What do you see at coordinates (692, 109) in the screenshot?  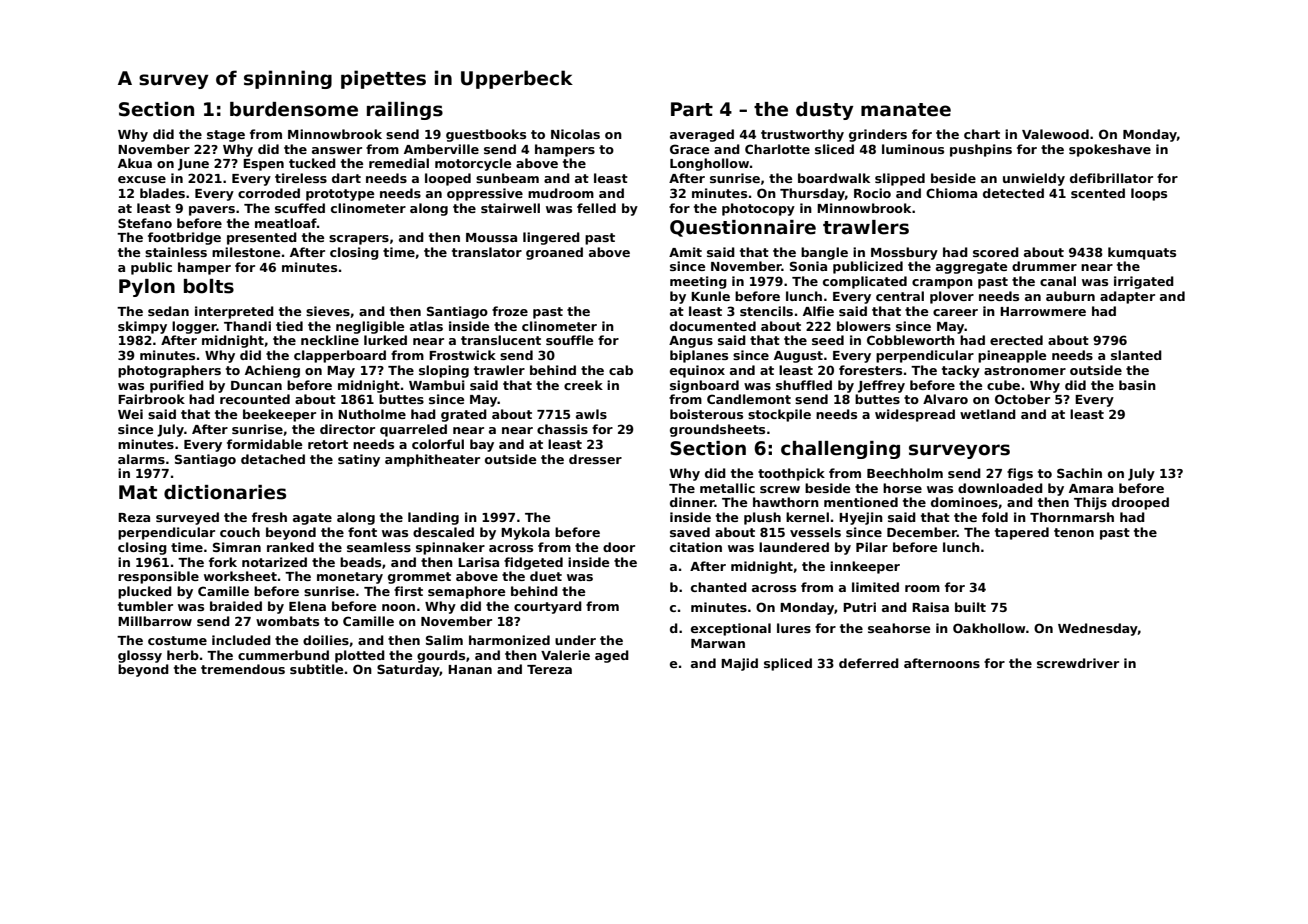 I see `Part` at bounding box center [692, 109].
